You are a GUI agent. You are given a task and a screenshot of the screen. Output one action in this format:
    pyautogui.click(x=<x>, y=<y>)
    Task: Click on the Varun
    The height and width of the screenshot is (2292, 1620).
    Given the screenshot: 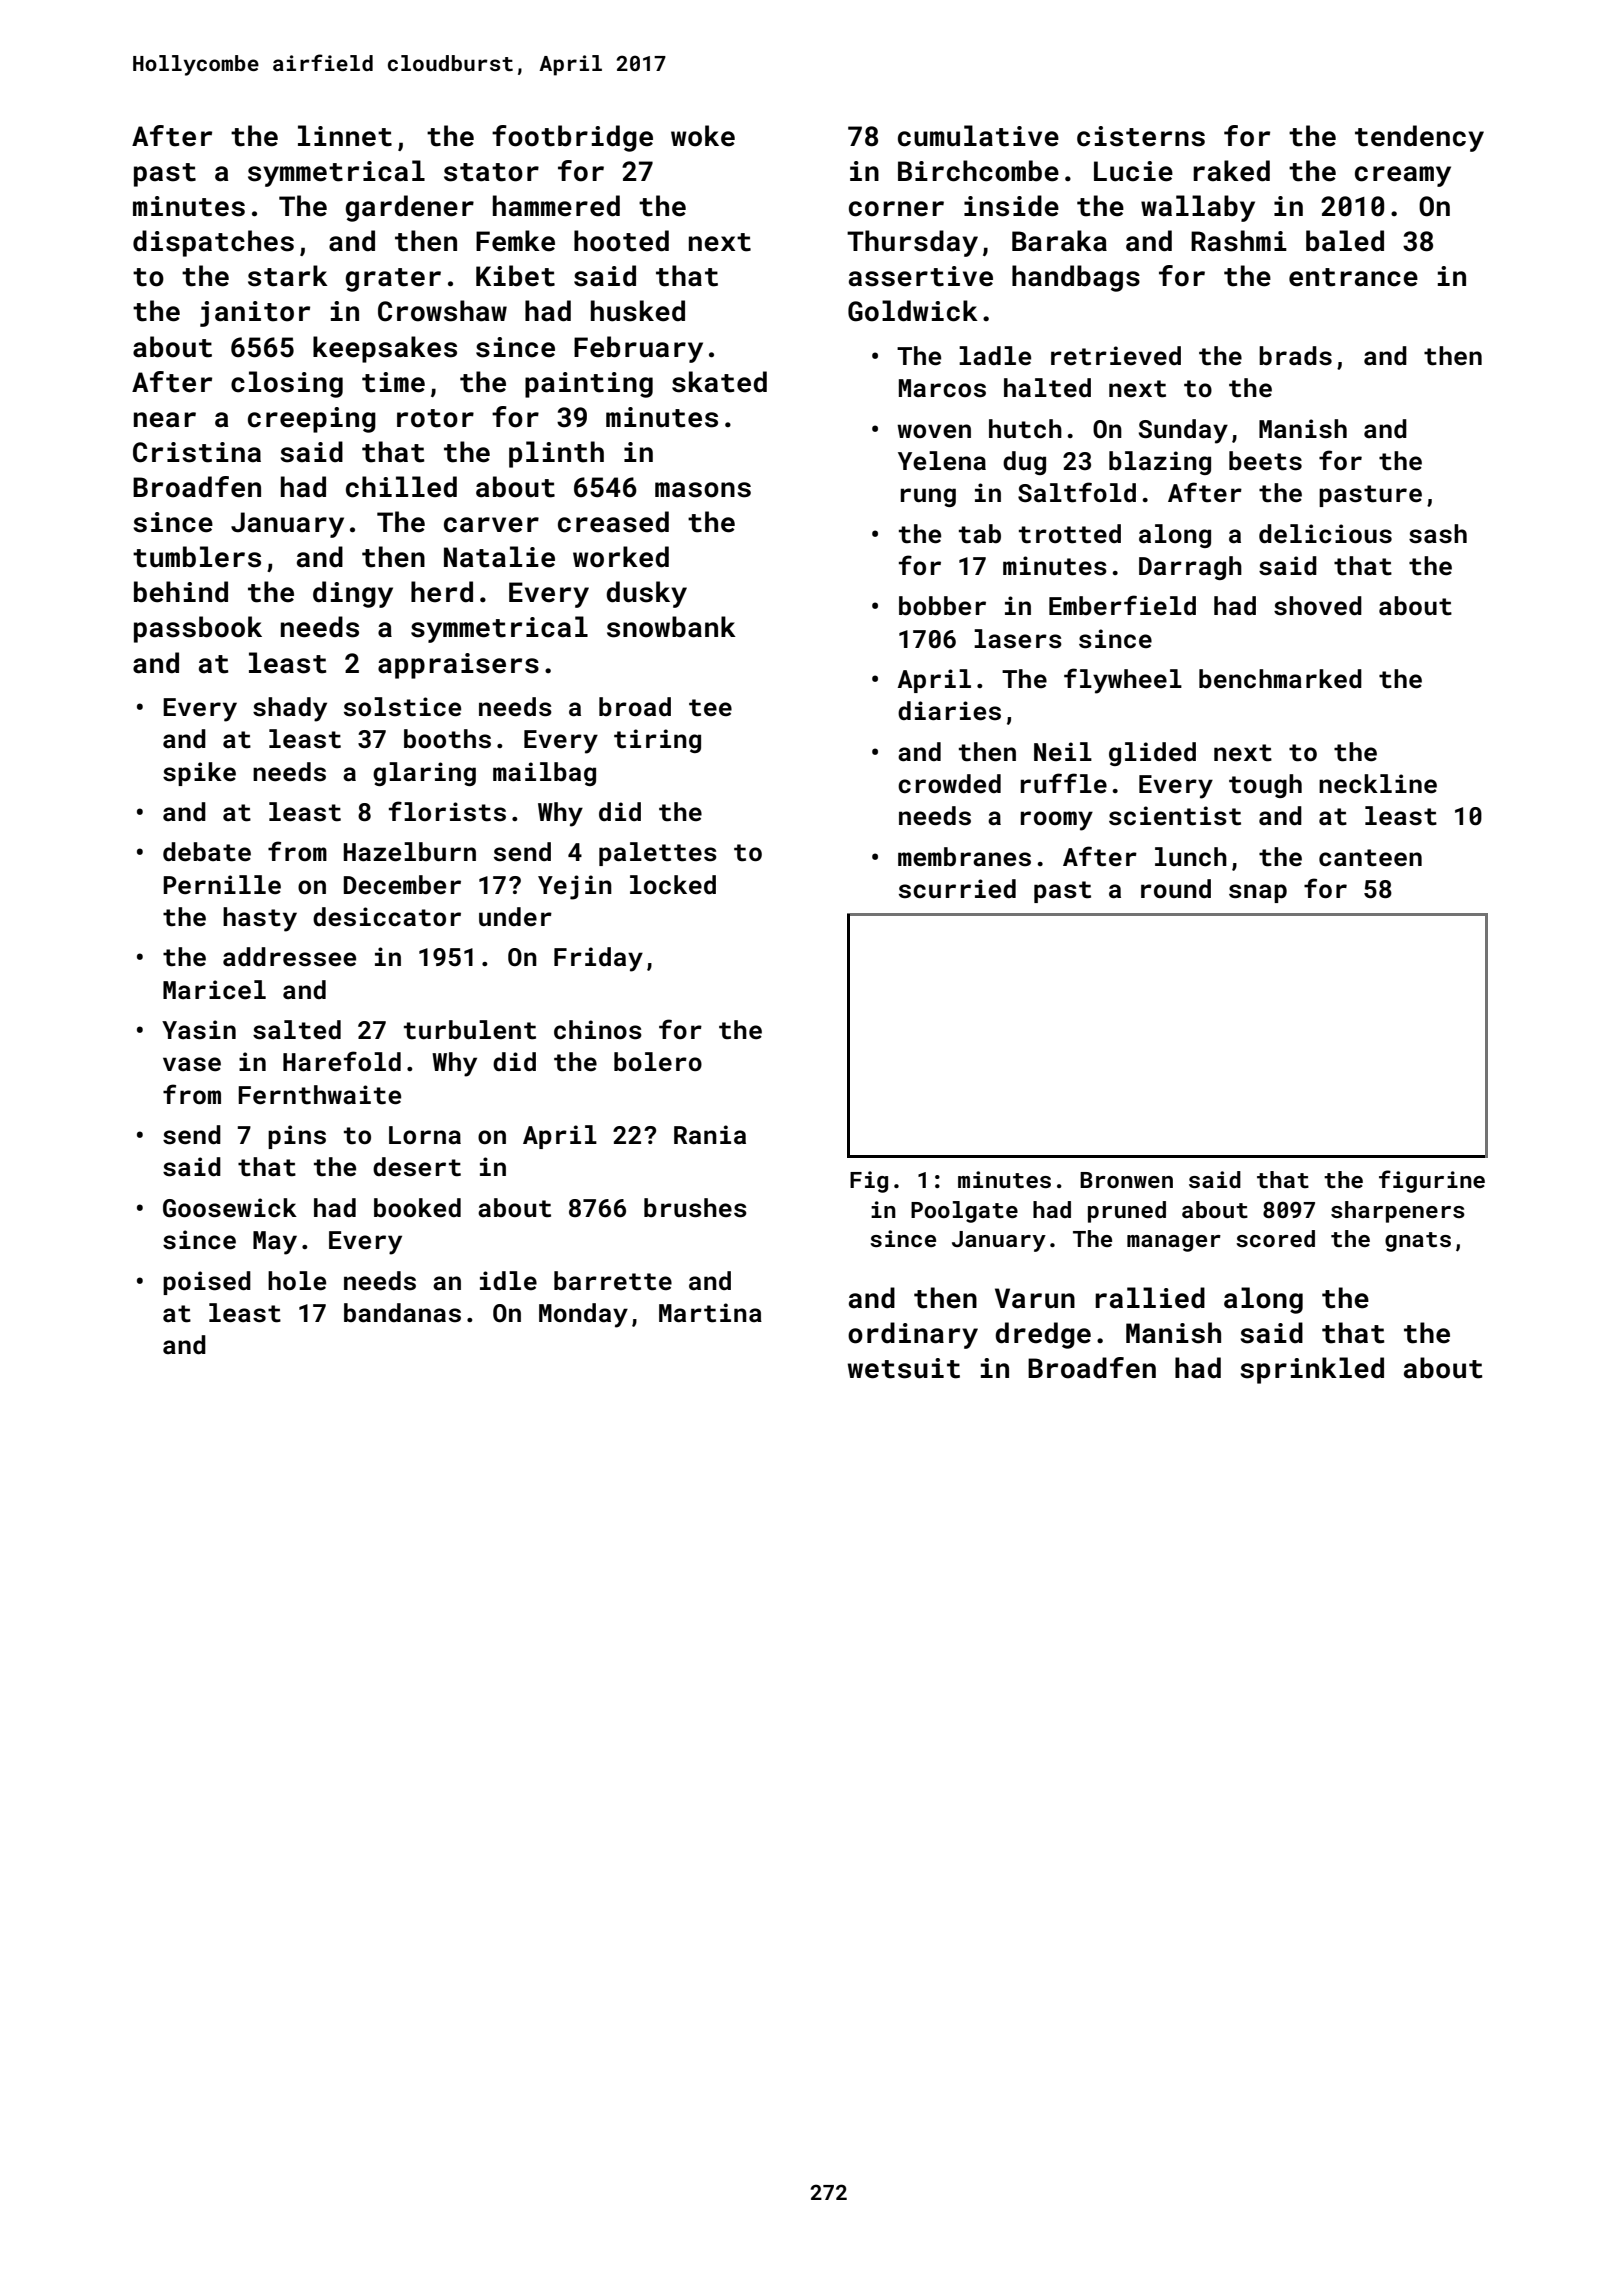 What is the action you would take?
    pyautogui.click(x=1035, y=1298)
